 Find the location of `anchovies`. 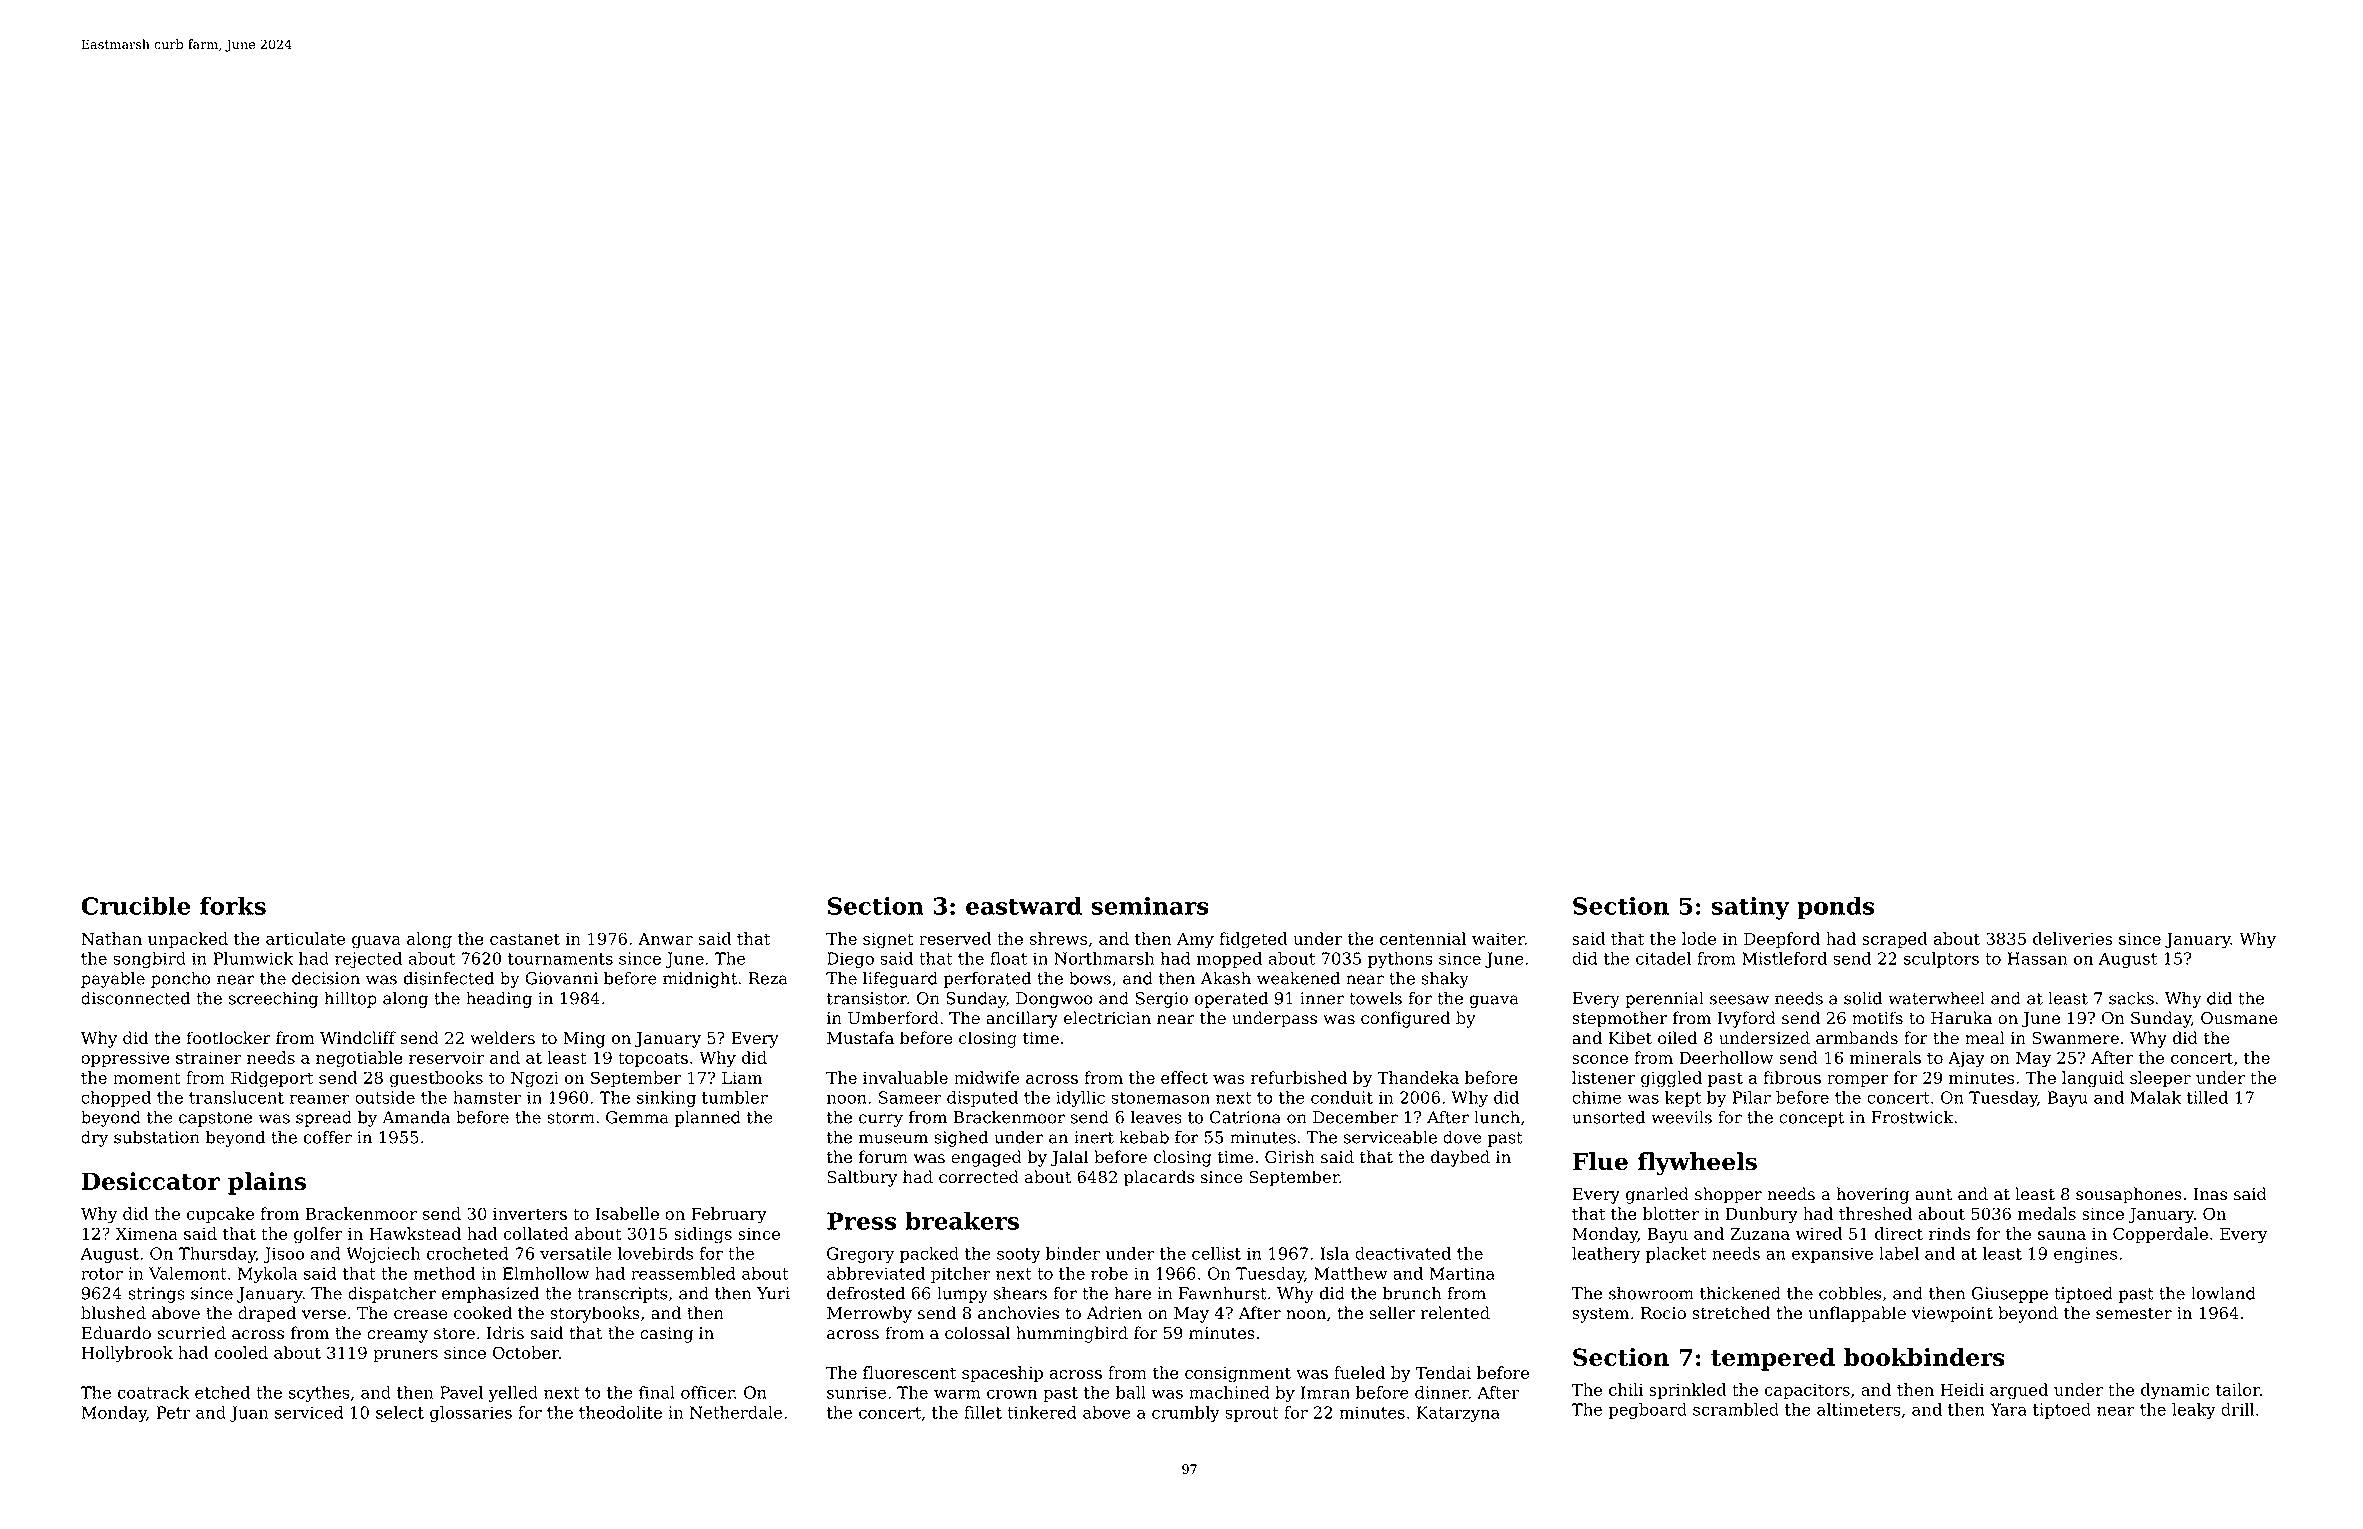

anchovies is located at coordinates (1018, 1313).
